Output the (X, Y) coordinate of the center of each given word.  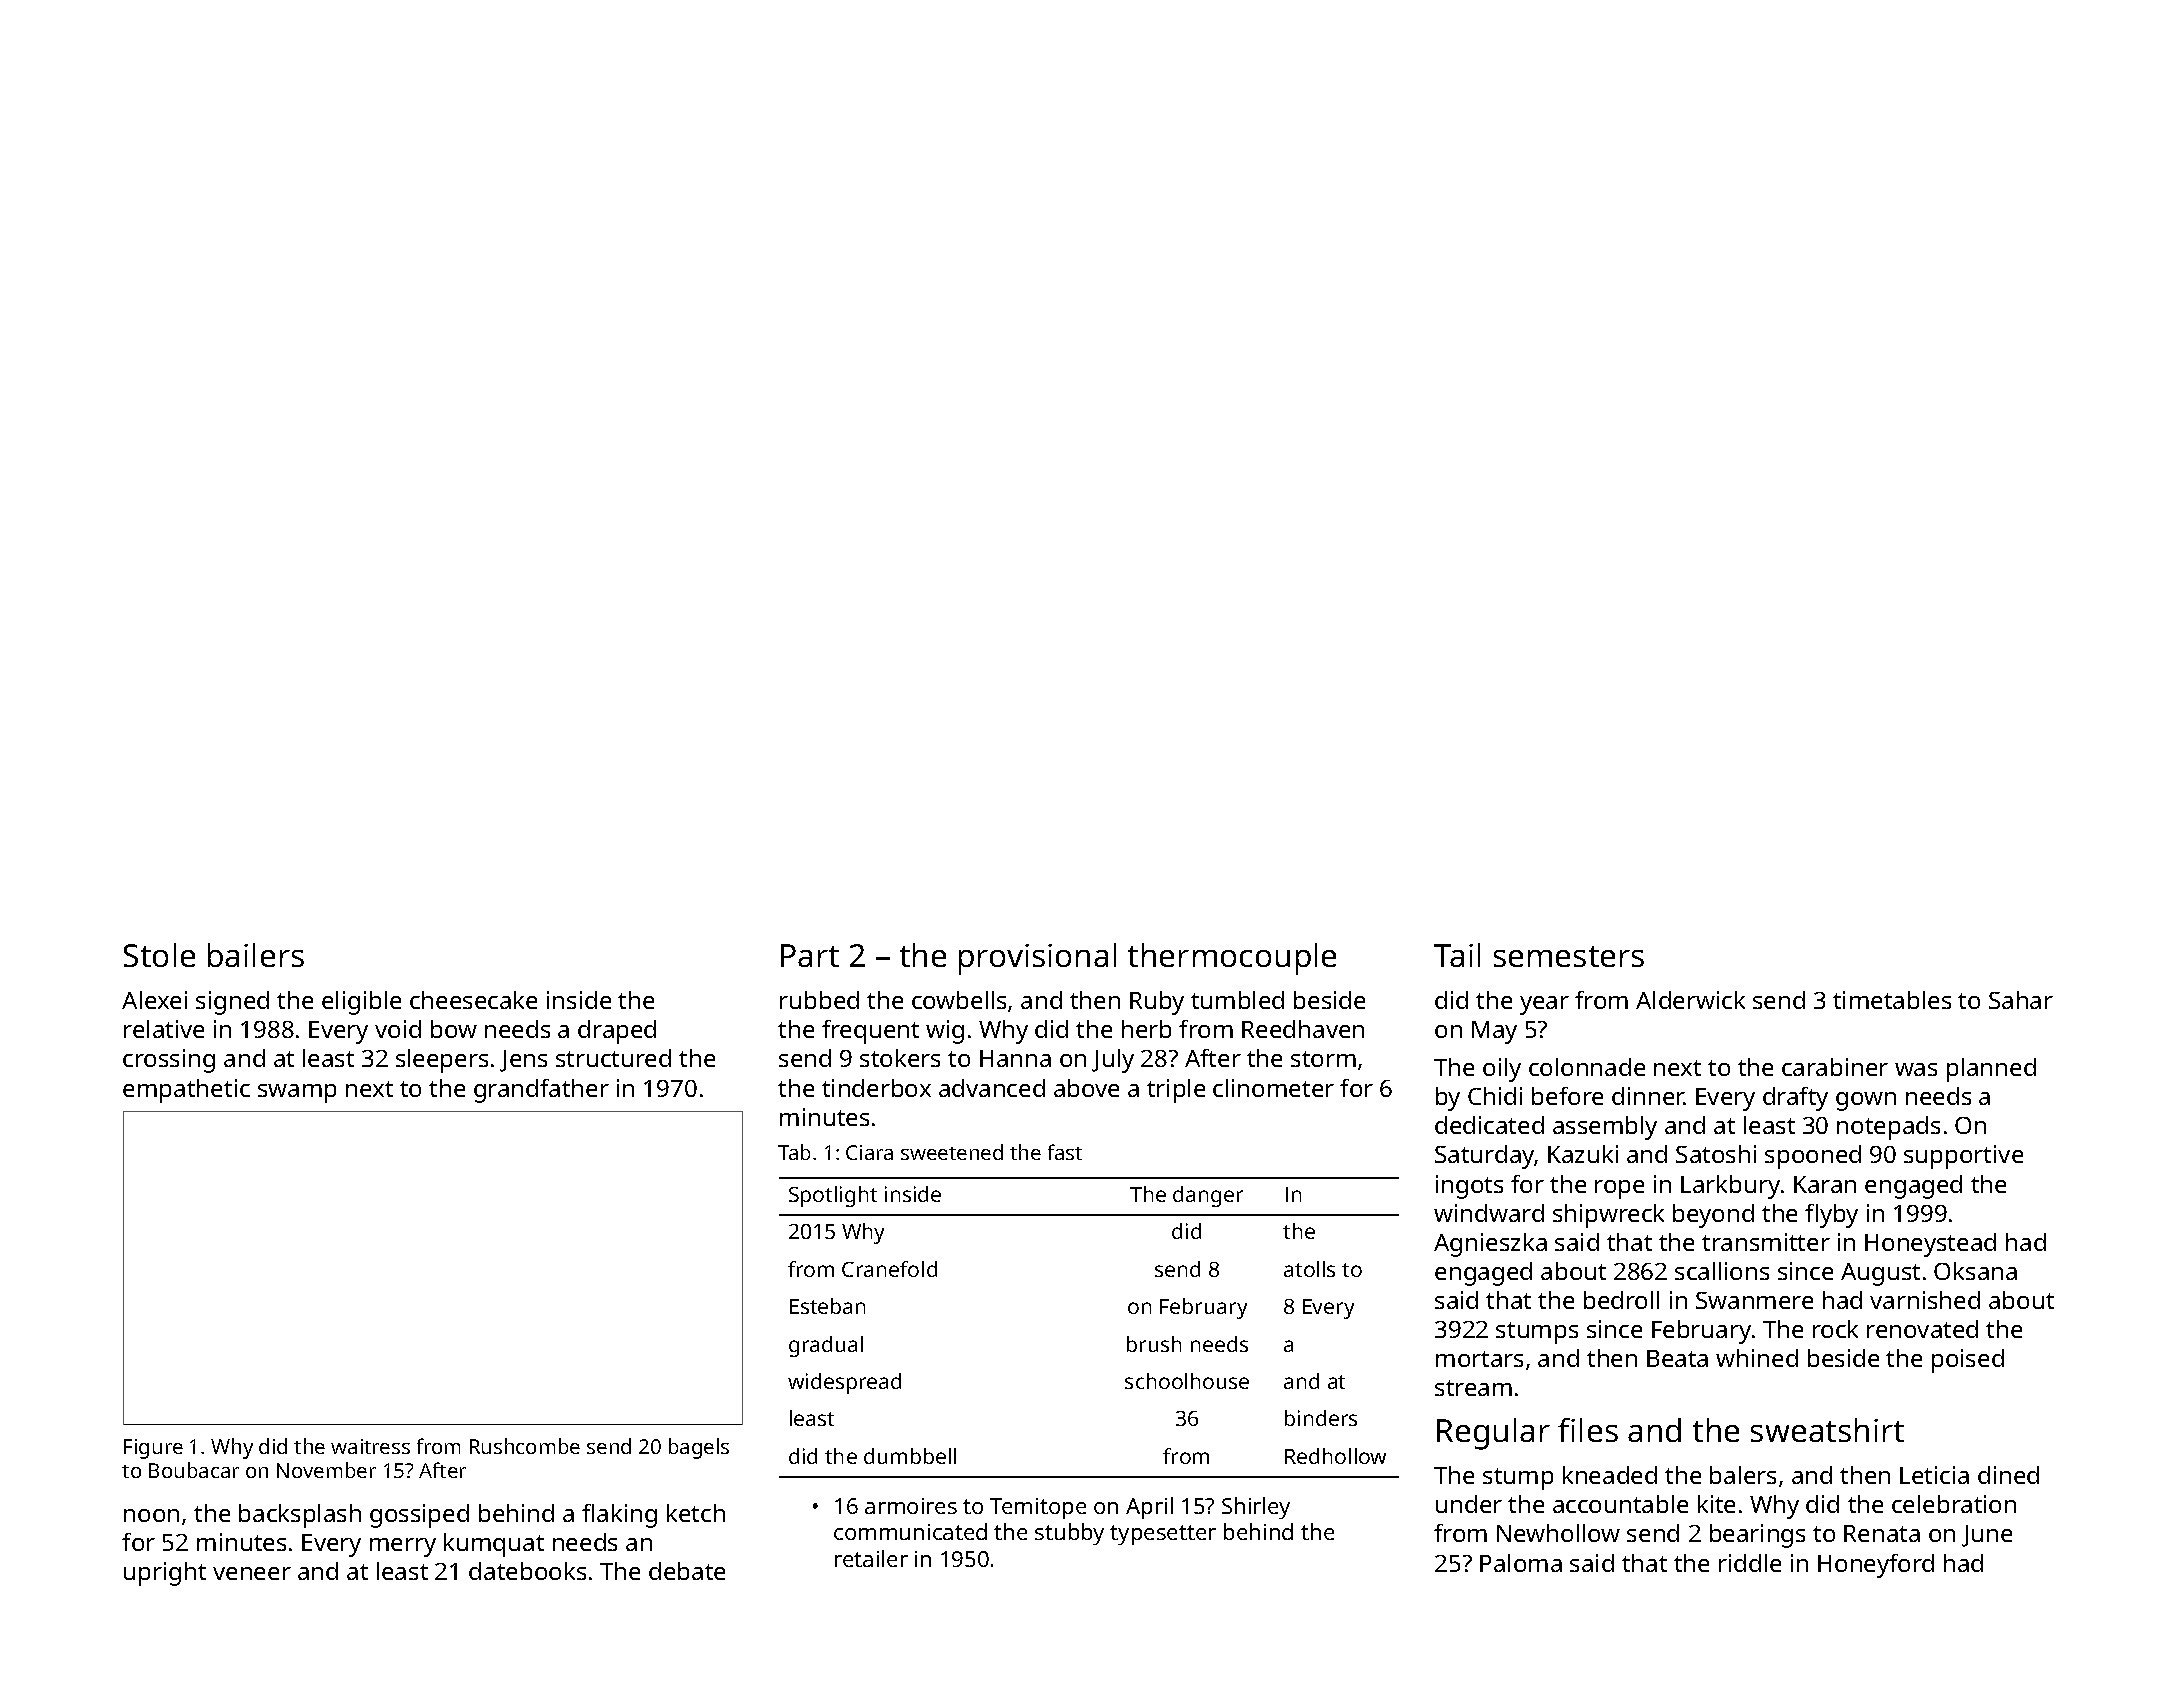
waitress (370, 1446)
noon (151, 1515)
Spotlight (833, 1196)
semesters (1569, 956)
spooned (1813, 1157)
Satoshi (1716, 1154)
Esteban (827, 1306)
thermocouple (1232, 959)
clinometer (1273, 1088)
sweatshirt (1827, 1430)
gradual (826, 1346)
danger (1208, 1196)
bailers (256, 955)
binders (1321, 1418)
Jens (523, 1061)
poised (1968, 1361)
